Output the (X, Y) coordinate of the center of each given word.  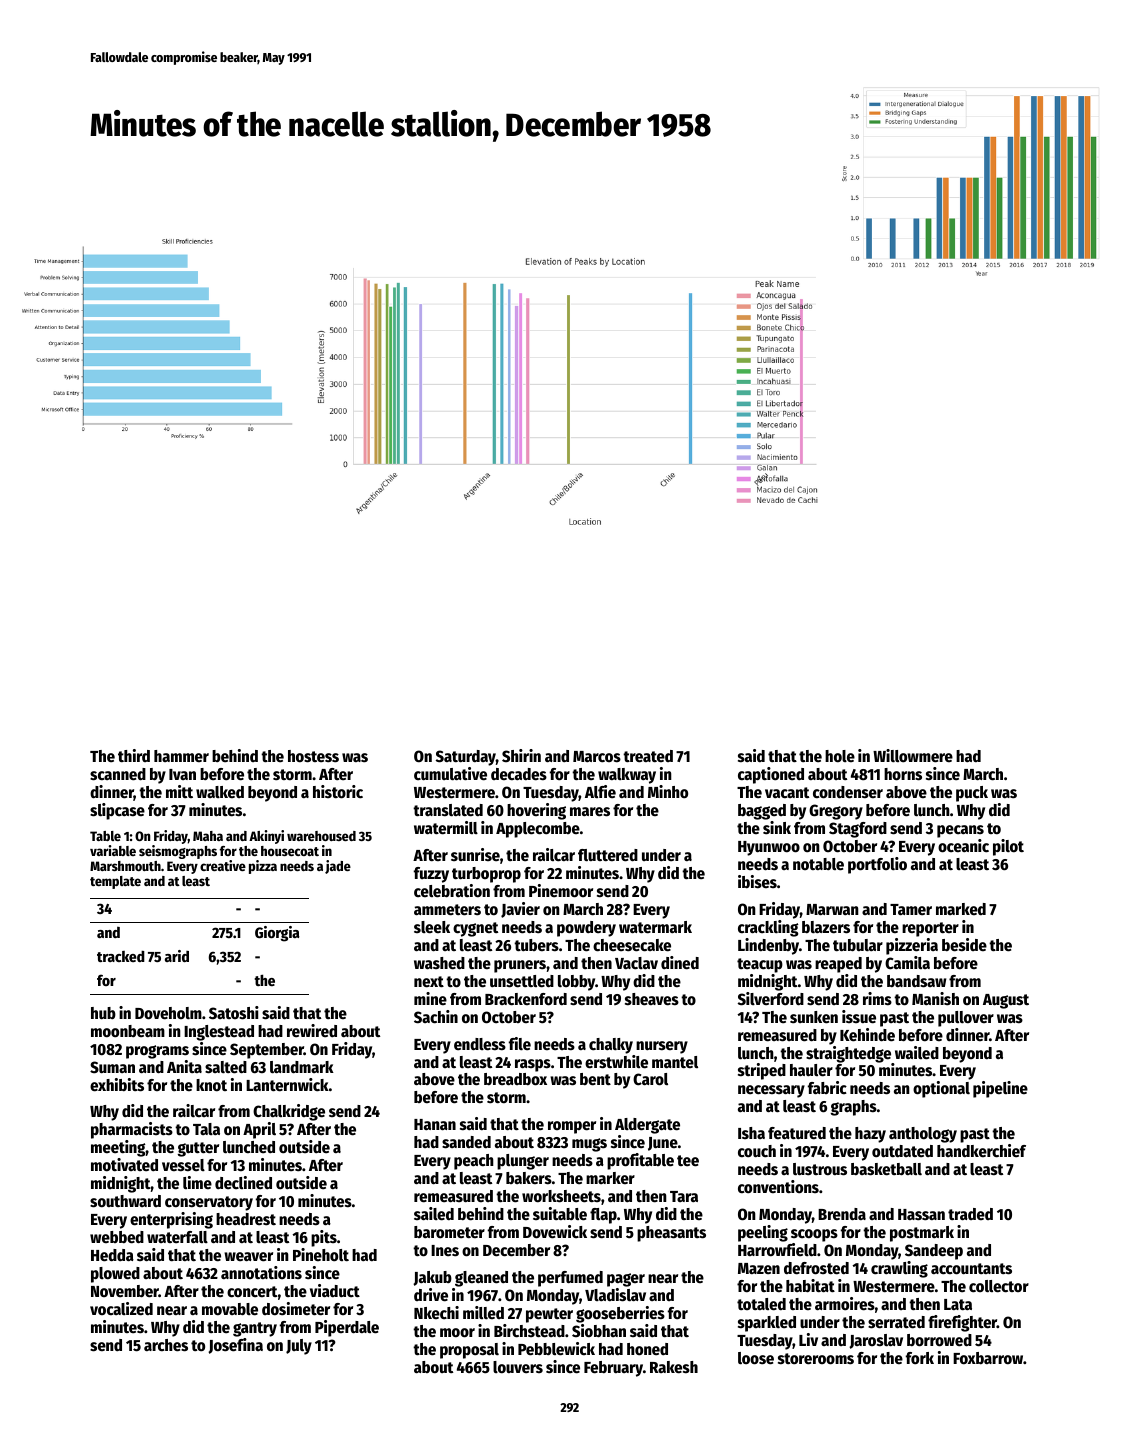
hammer (181, 756)
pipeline (1000, 1089)
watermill (446, 828)
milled (483, 1313)
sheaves (652, 999)
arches (166, 1345)
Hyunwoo (769, 848)
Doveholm (168, 1013)
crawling (899, 1269)
